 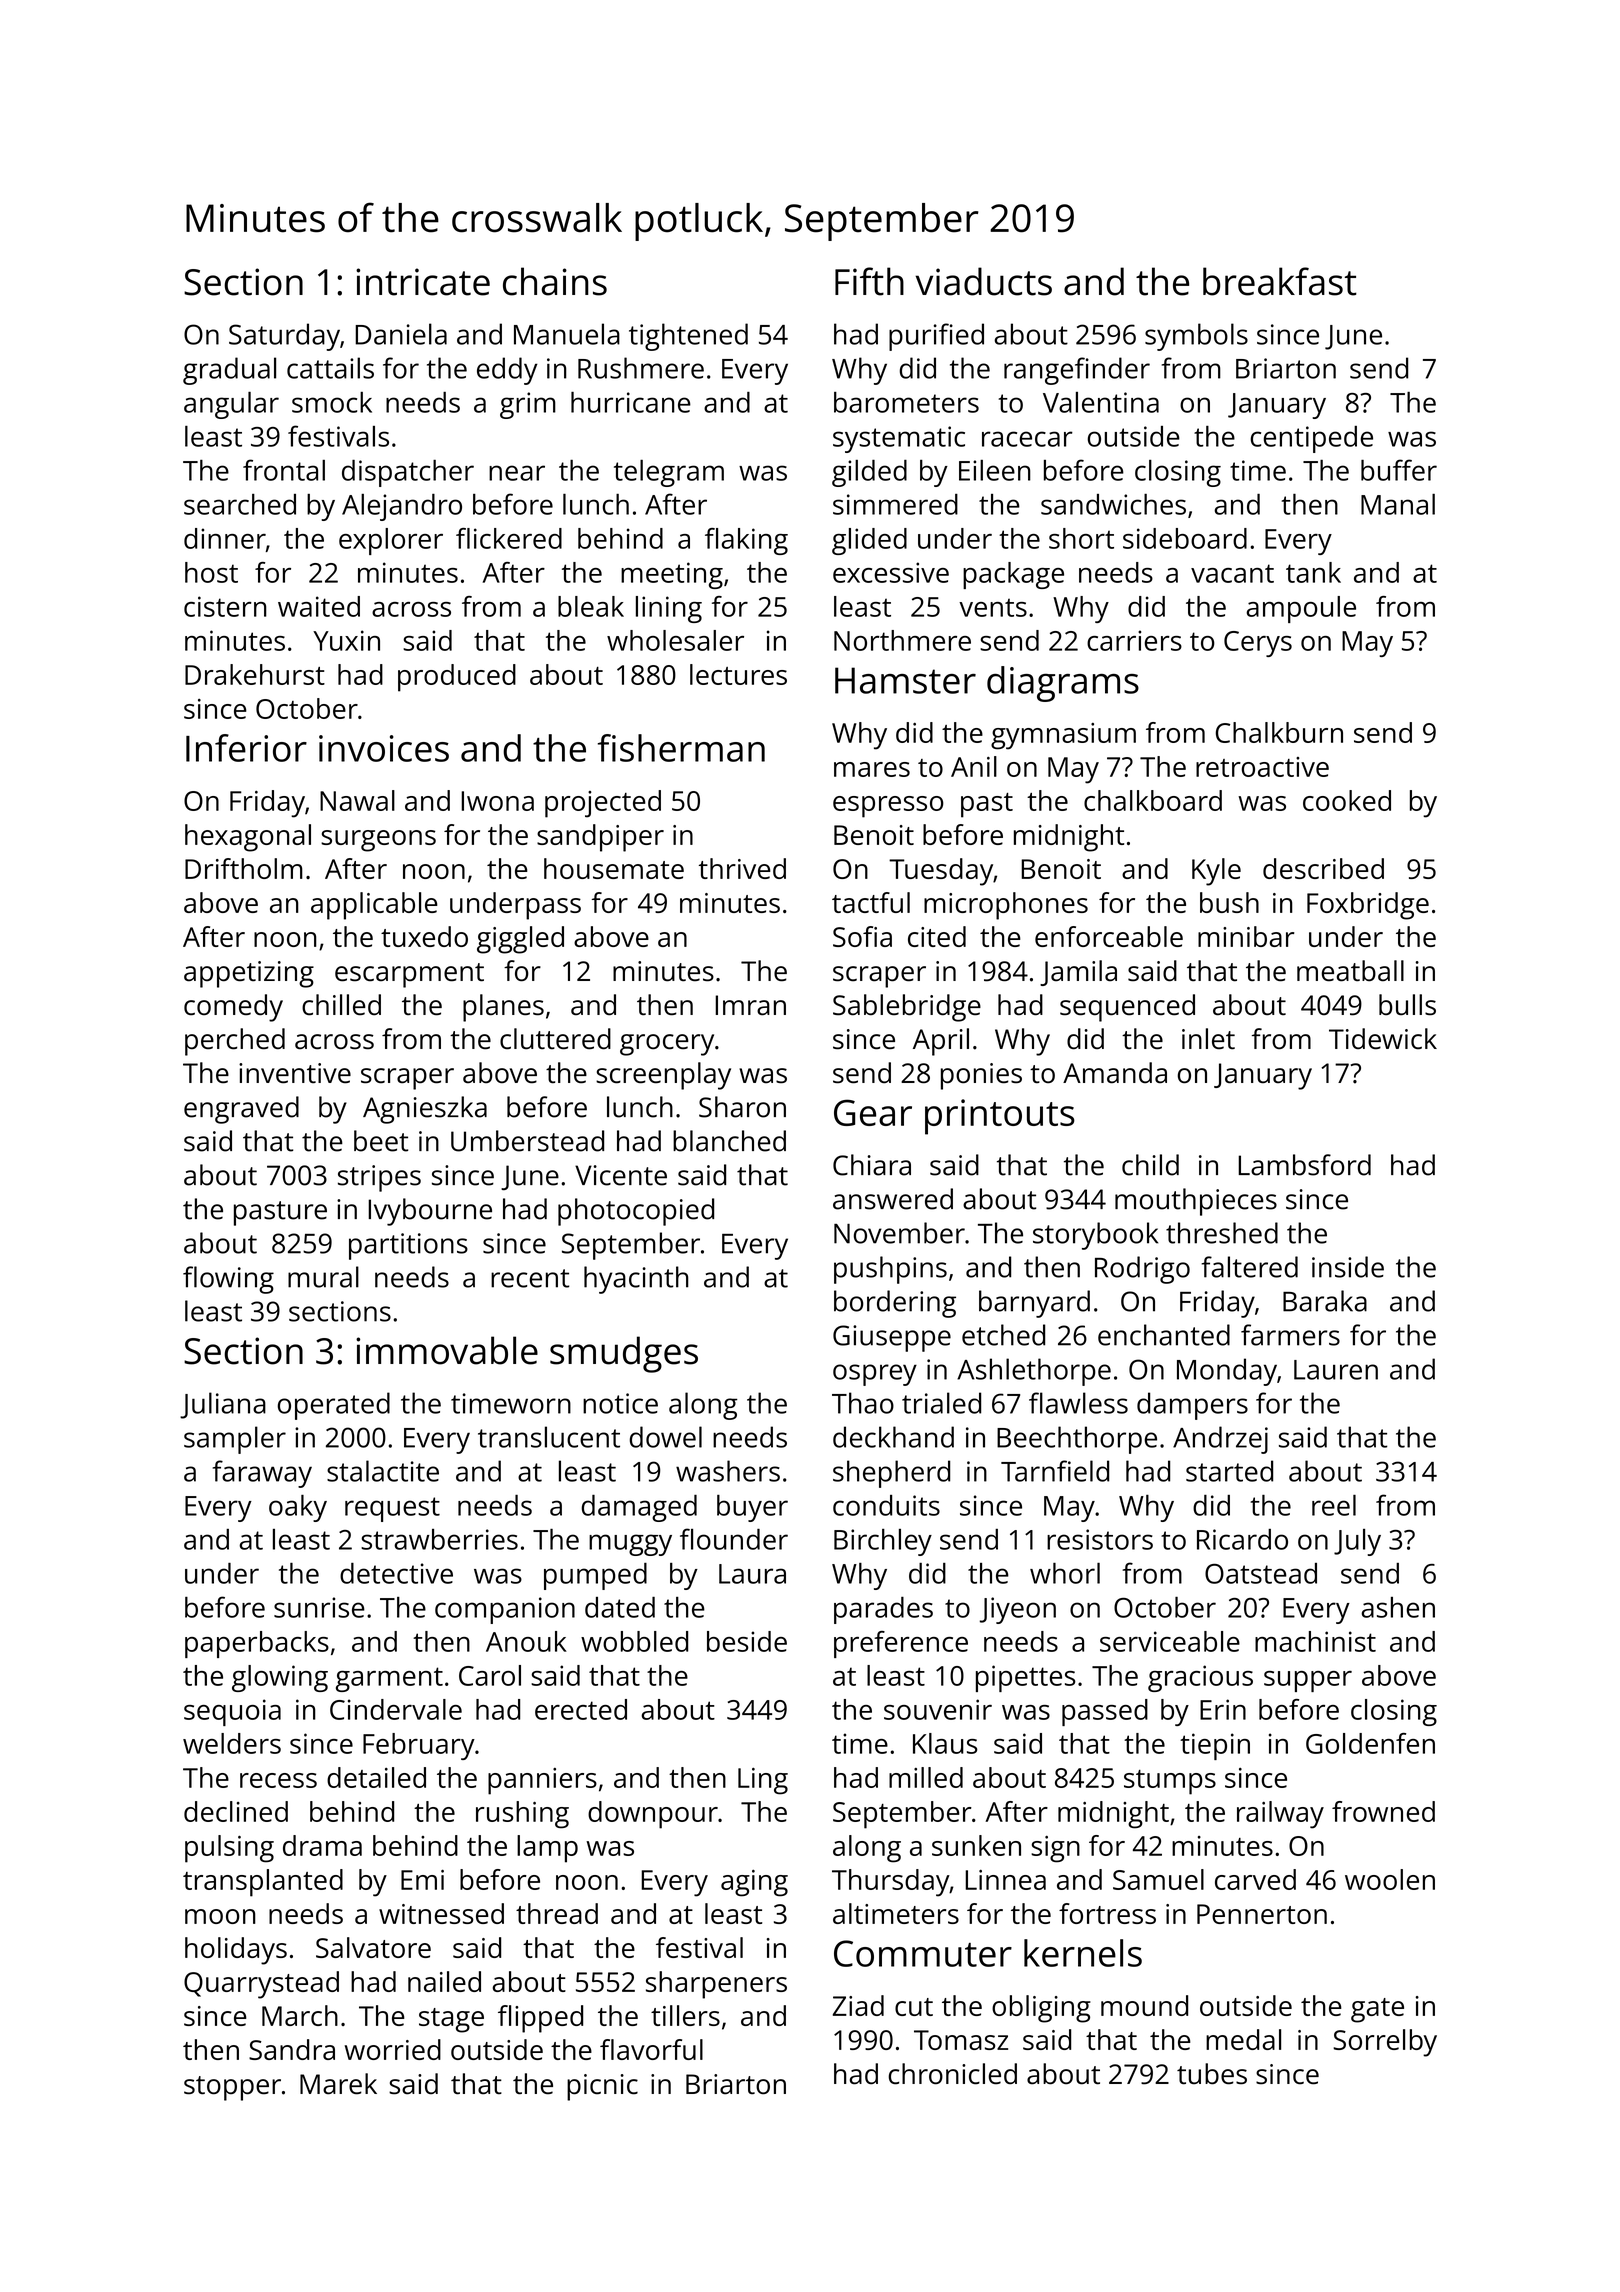 I want to click on July, so click(x=1357, y=1542).
